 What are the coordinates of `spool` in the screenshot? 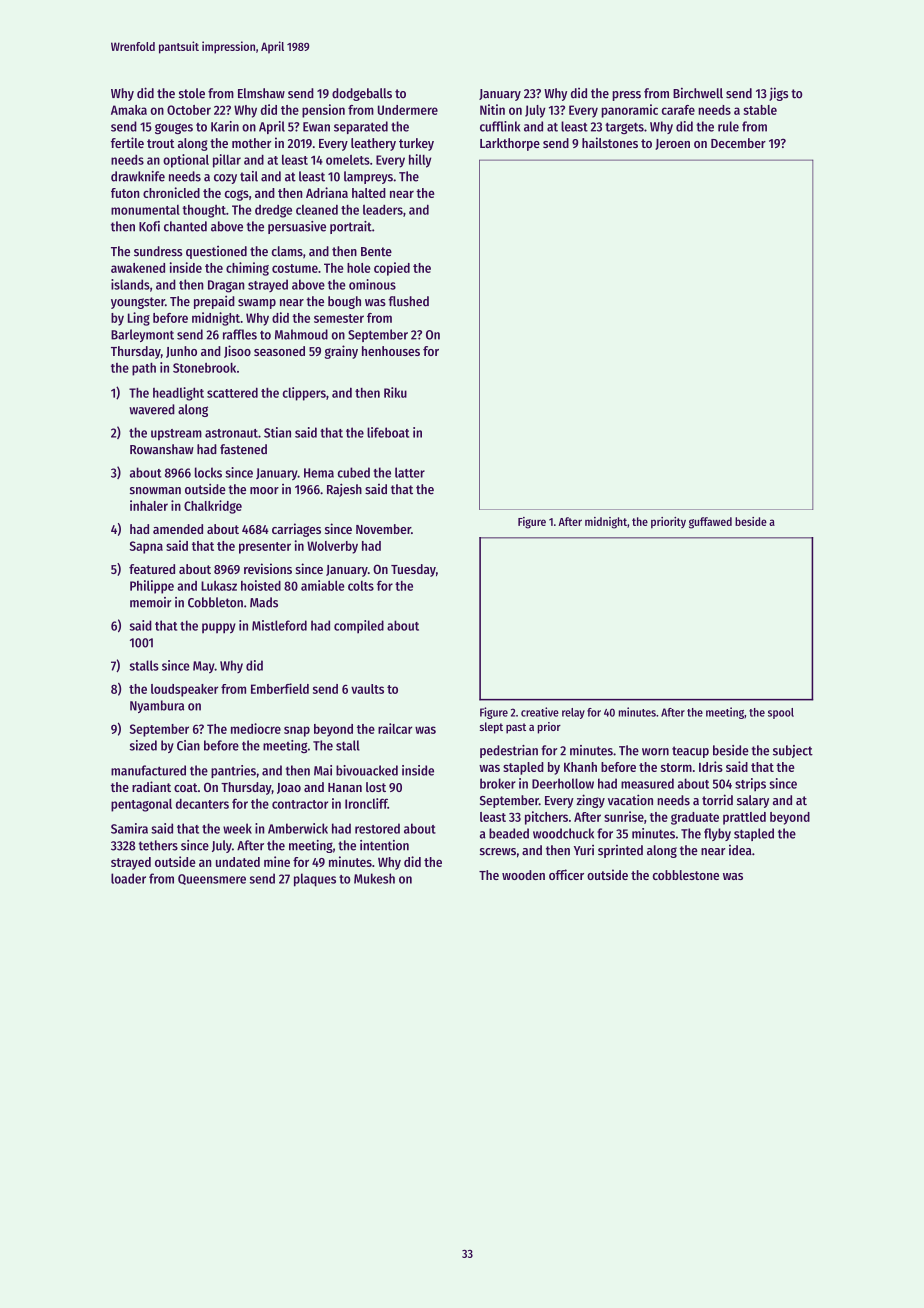 It's located at (781, 713).
